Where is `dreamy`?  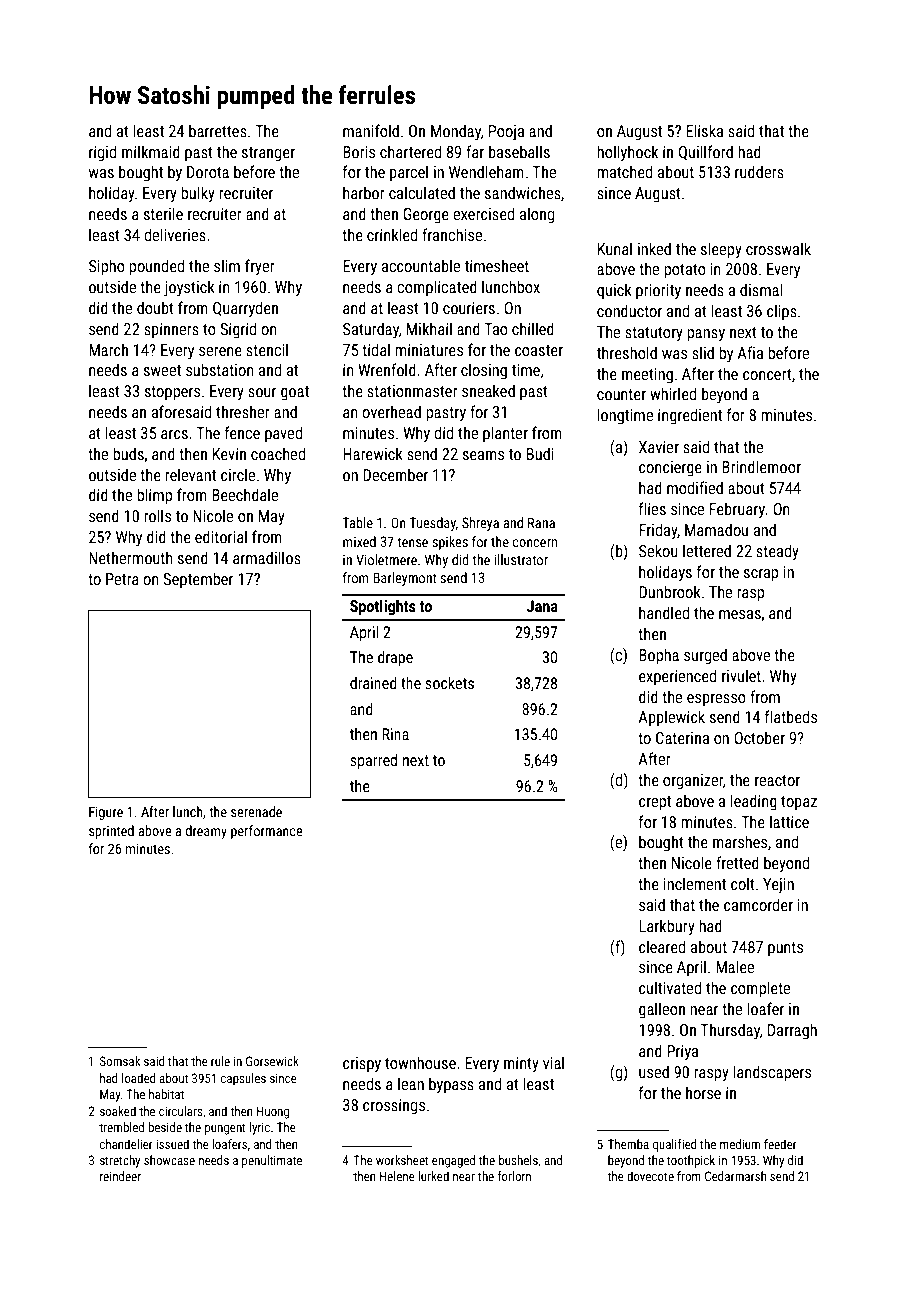
dreamy is located at coordinates (206, 832).
